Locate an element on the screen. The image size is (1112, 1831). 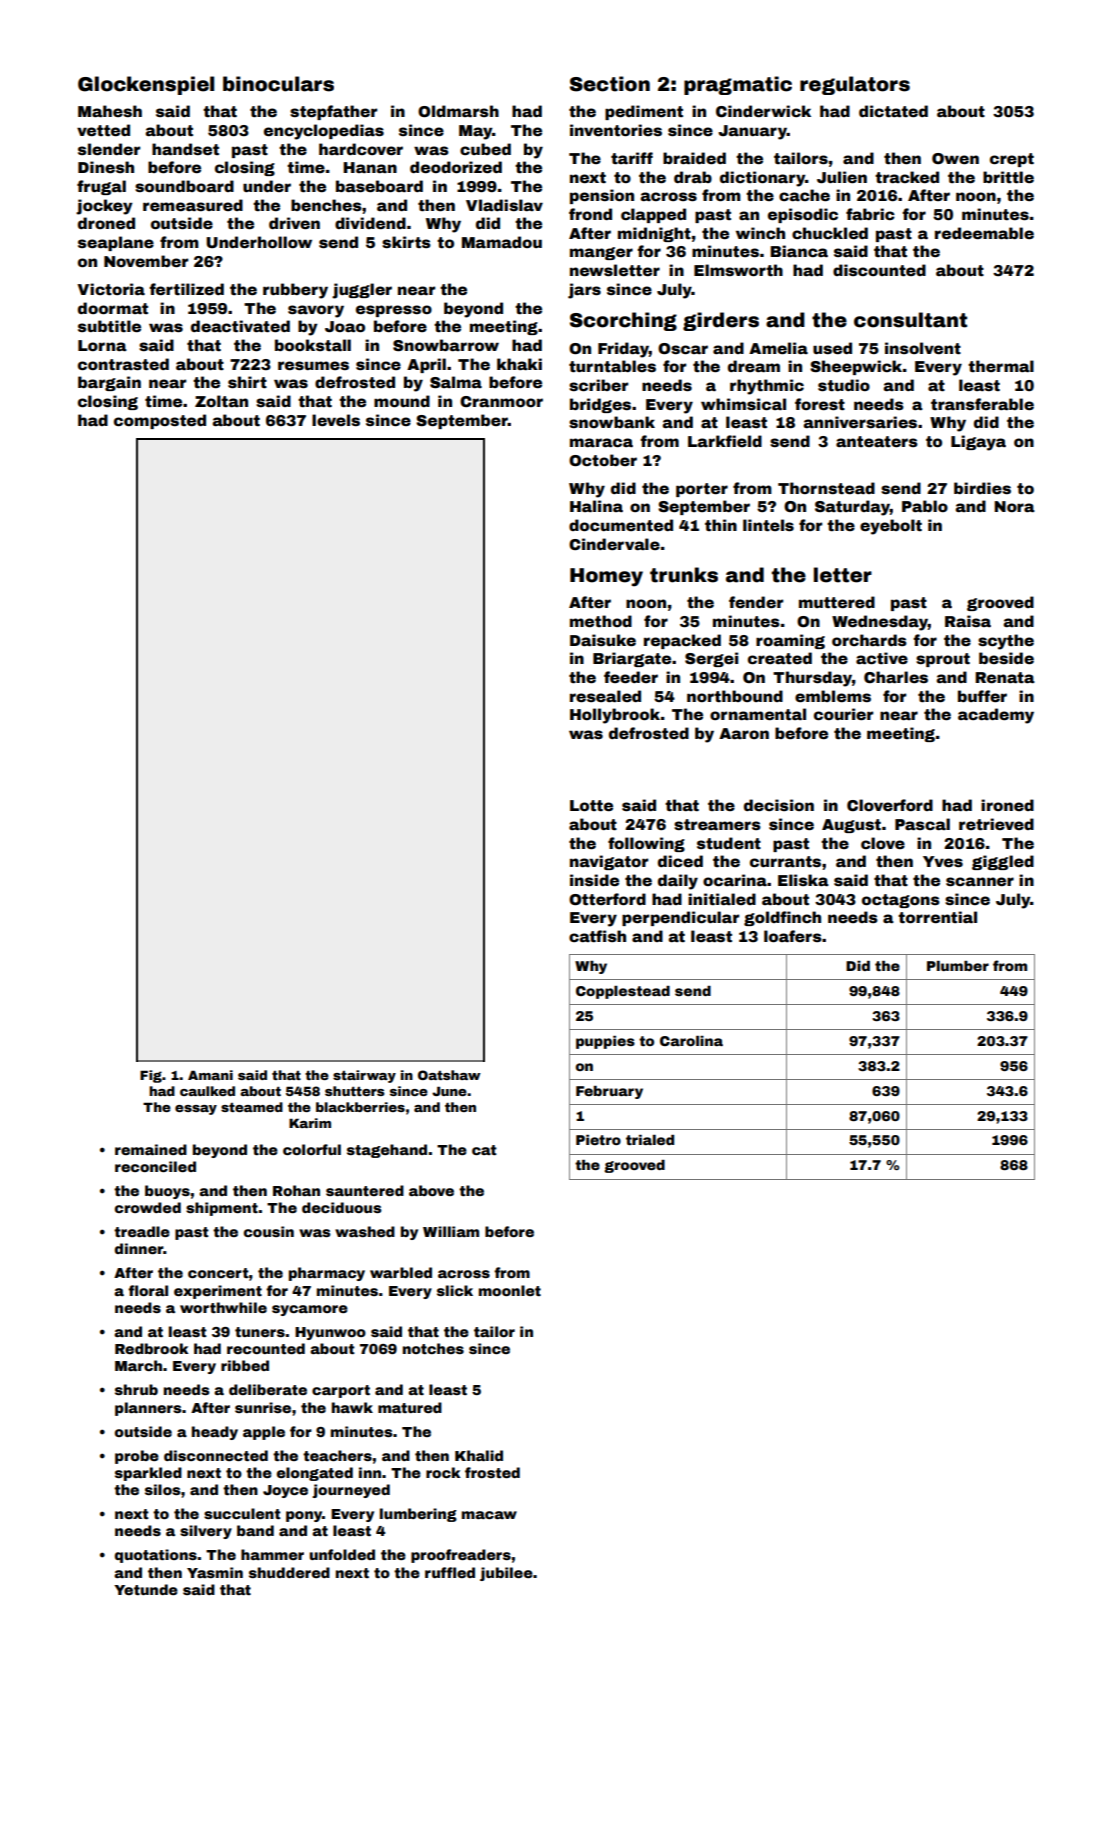
Victoria is located at coordinates (111, 289).
